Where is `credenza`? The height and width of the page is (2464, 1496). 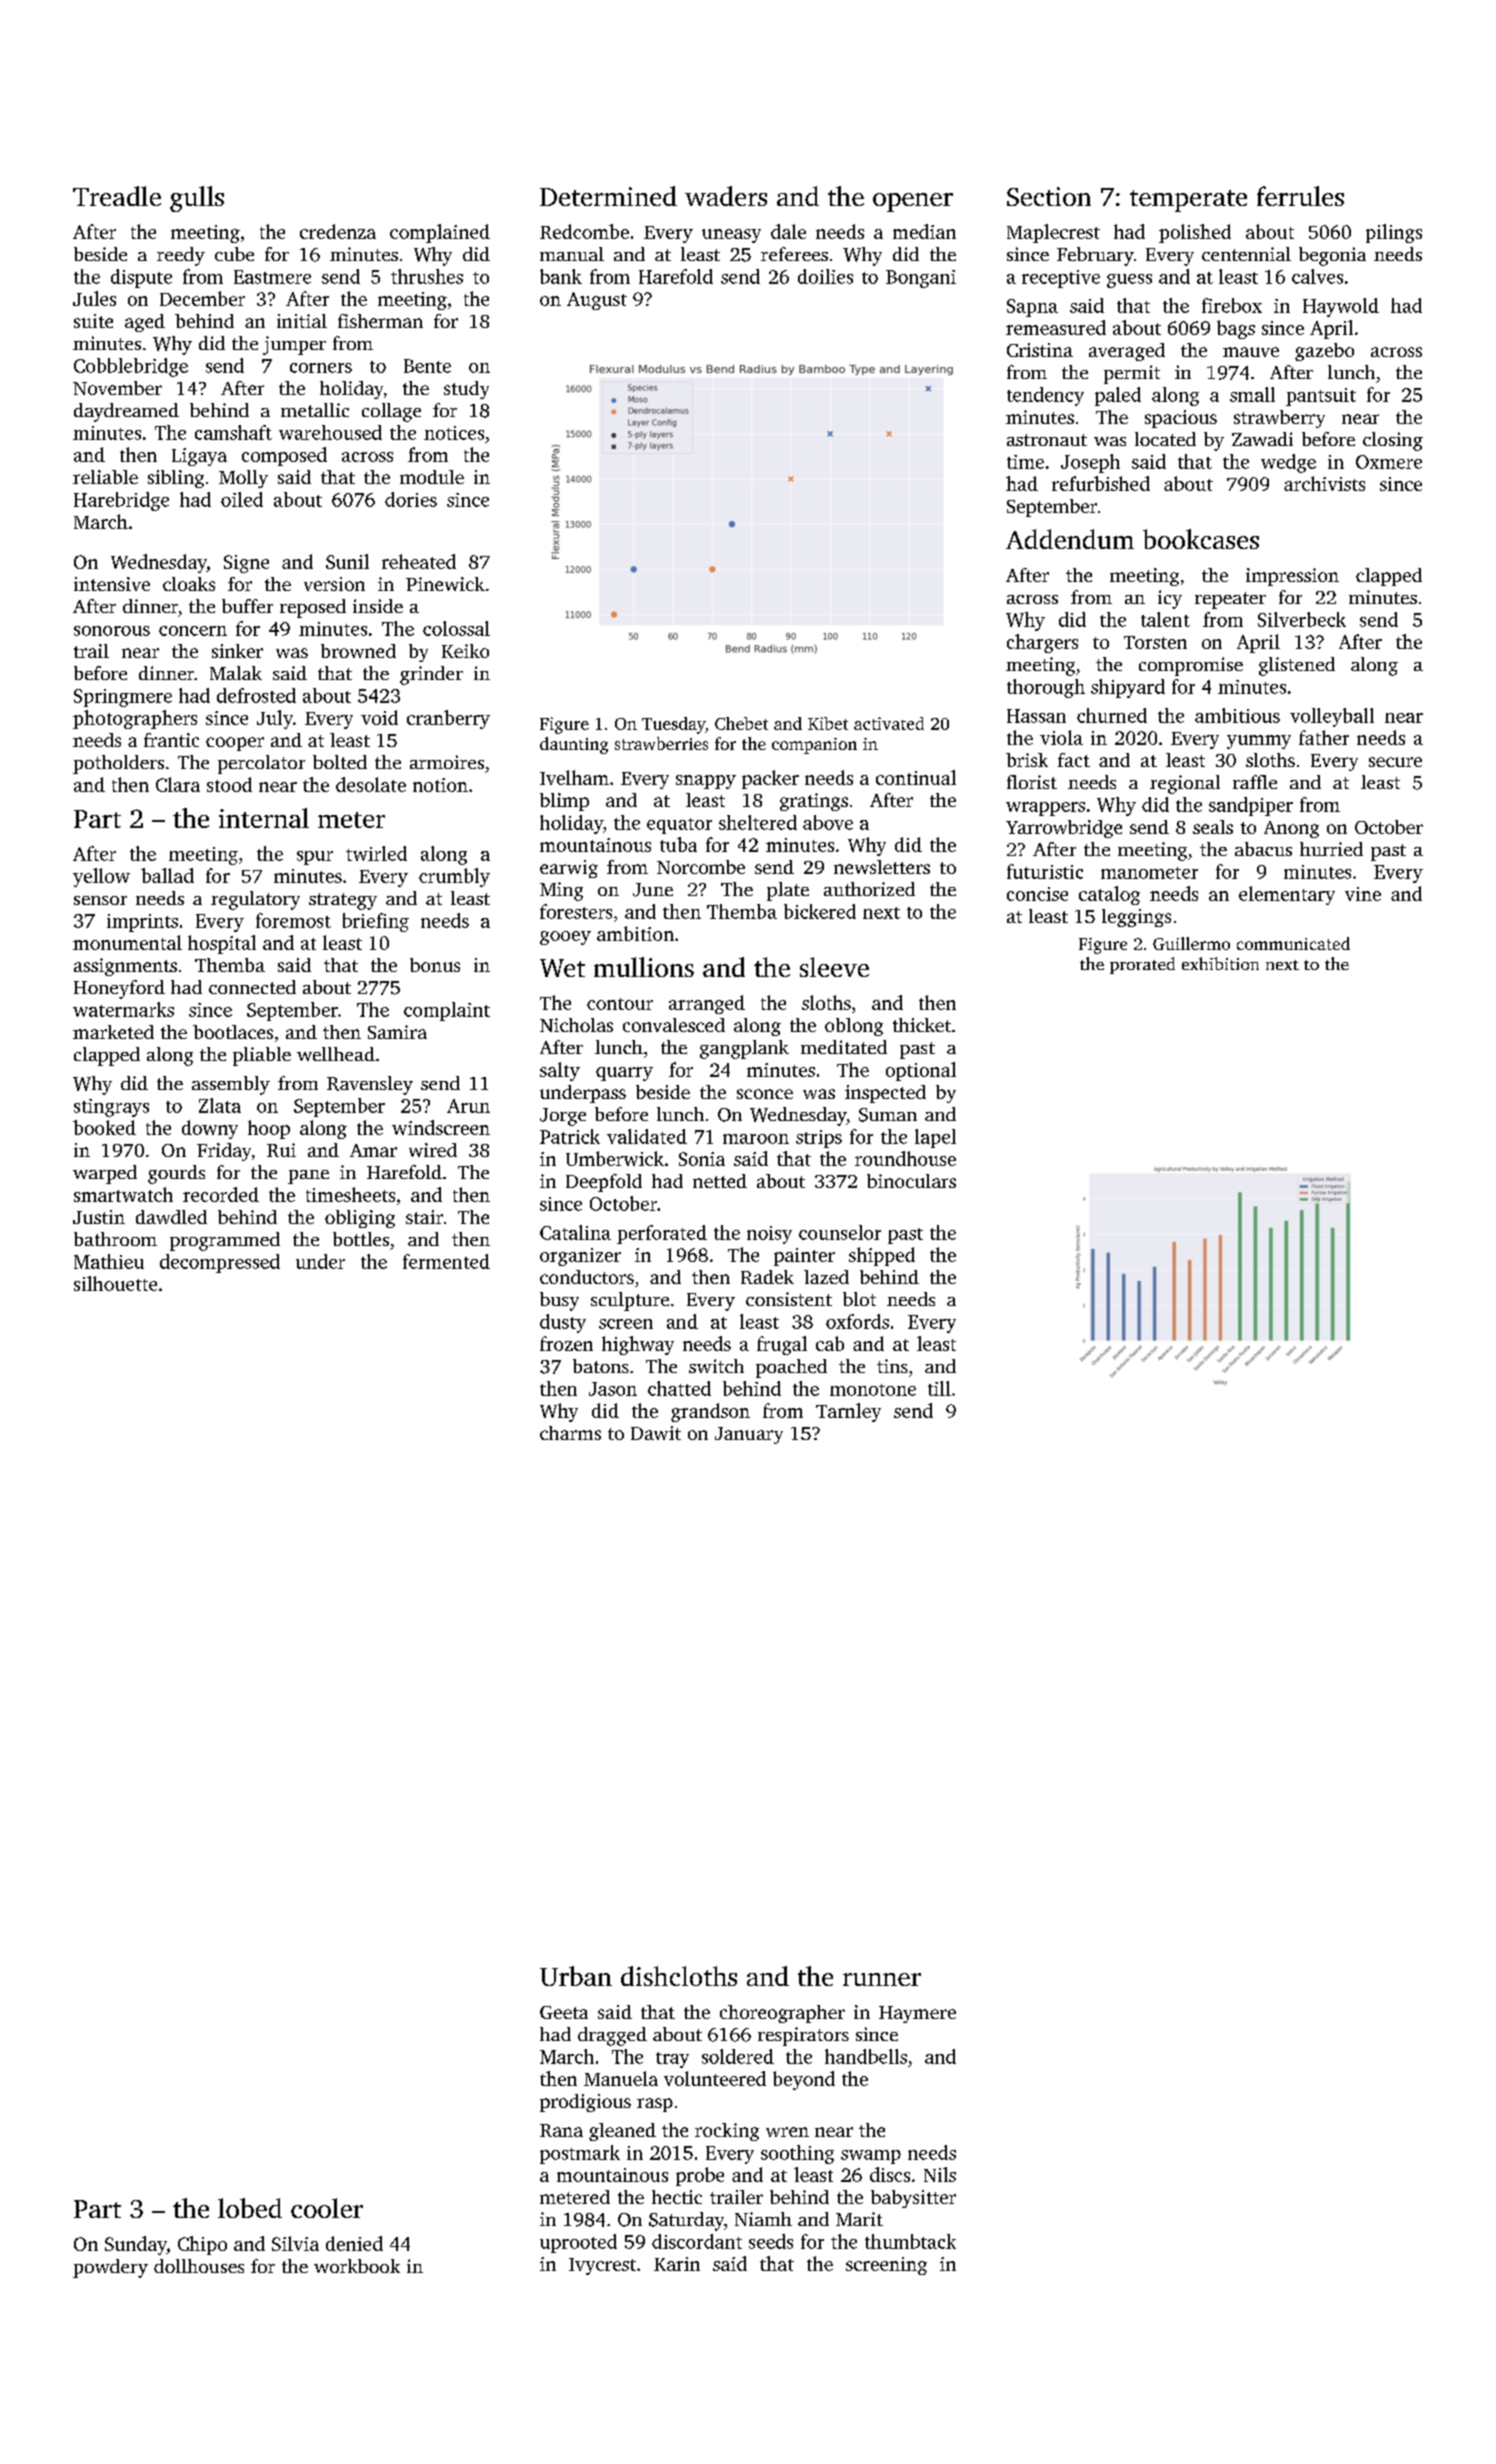 credenza is located at coordinates (338, 231).
